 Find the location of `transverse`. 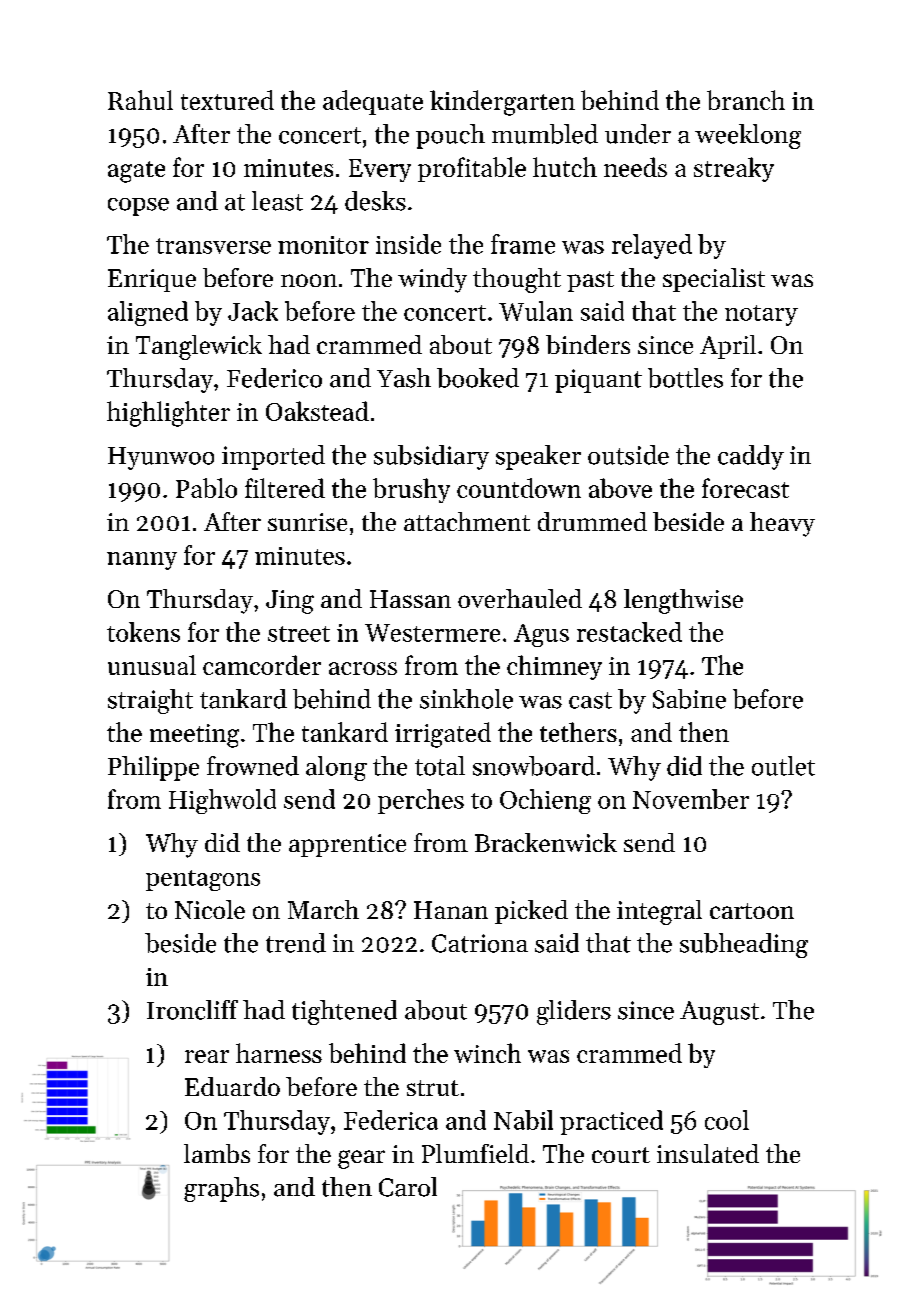

transverse is located at coordinates (213, 246).
